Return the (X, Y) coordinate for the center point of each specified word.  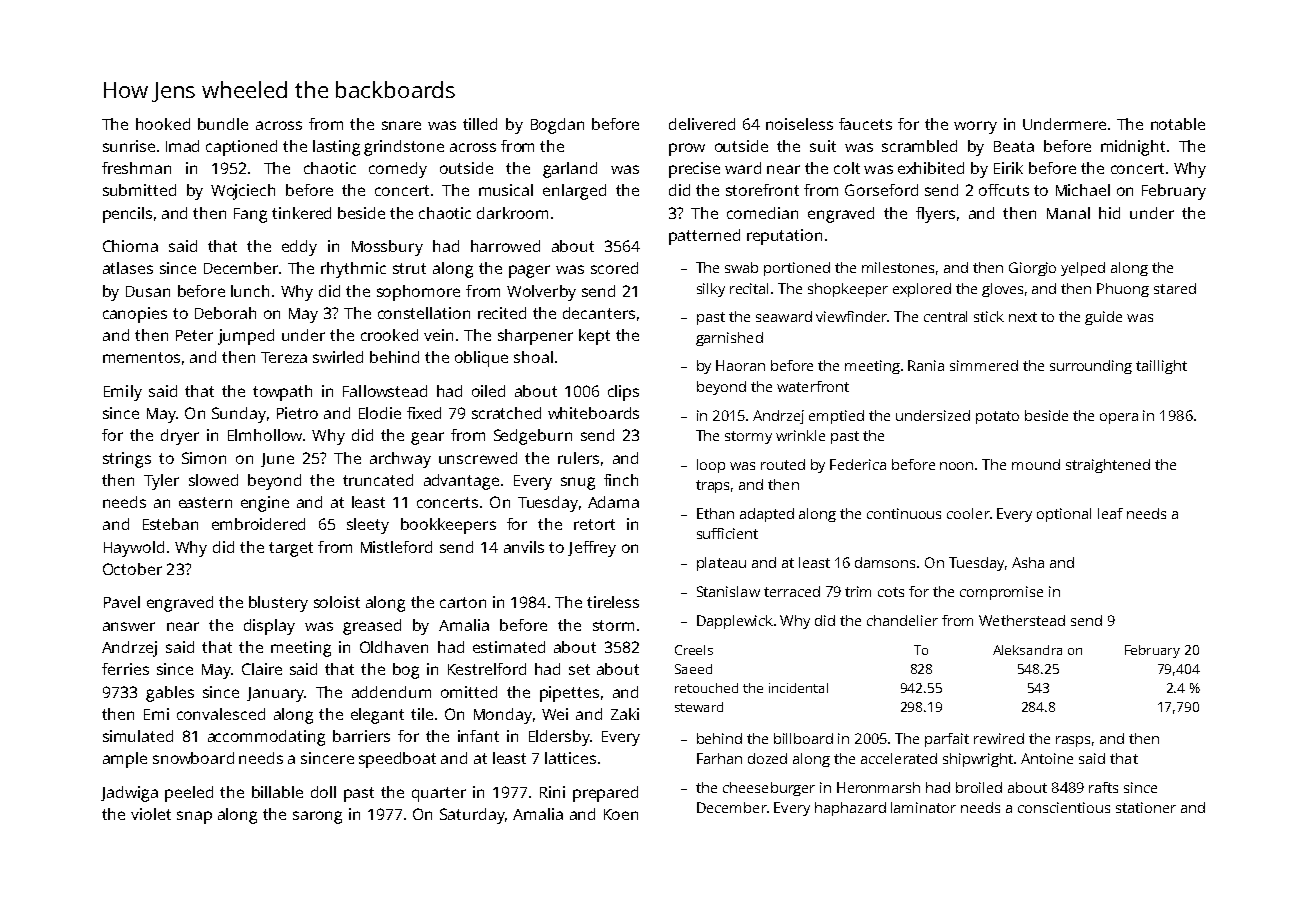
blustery (278, 604)
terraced (792, 591)
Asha (1028, 562)
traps (712, 486)
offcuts (1004, 190)
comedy (398, 170)
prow (687, 149)
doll (323, 792)
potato (997, 417)
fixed (424, 413)
